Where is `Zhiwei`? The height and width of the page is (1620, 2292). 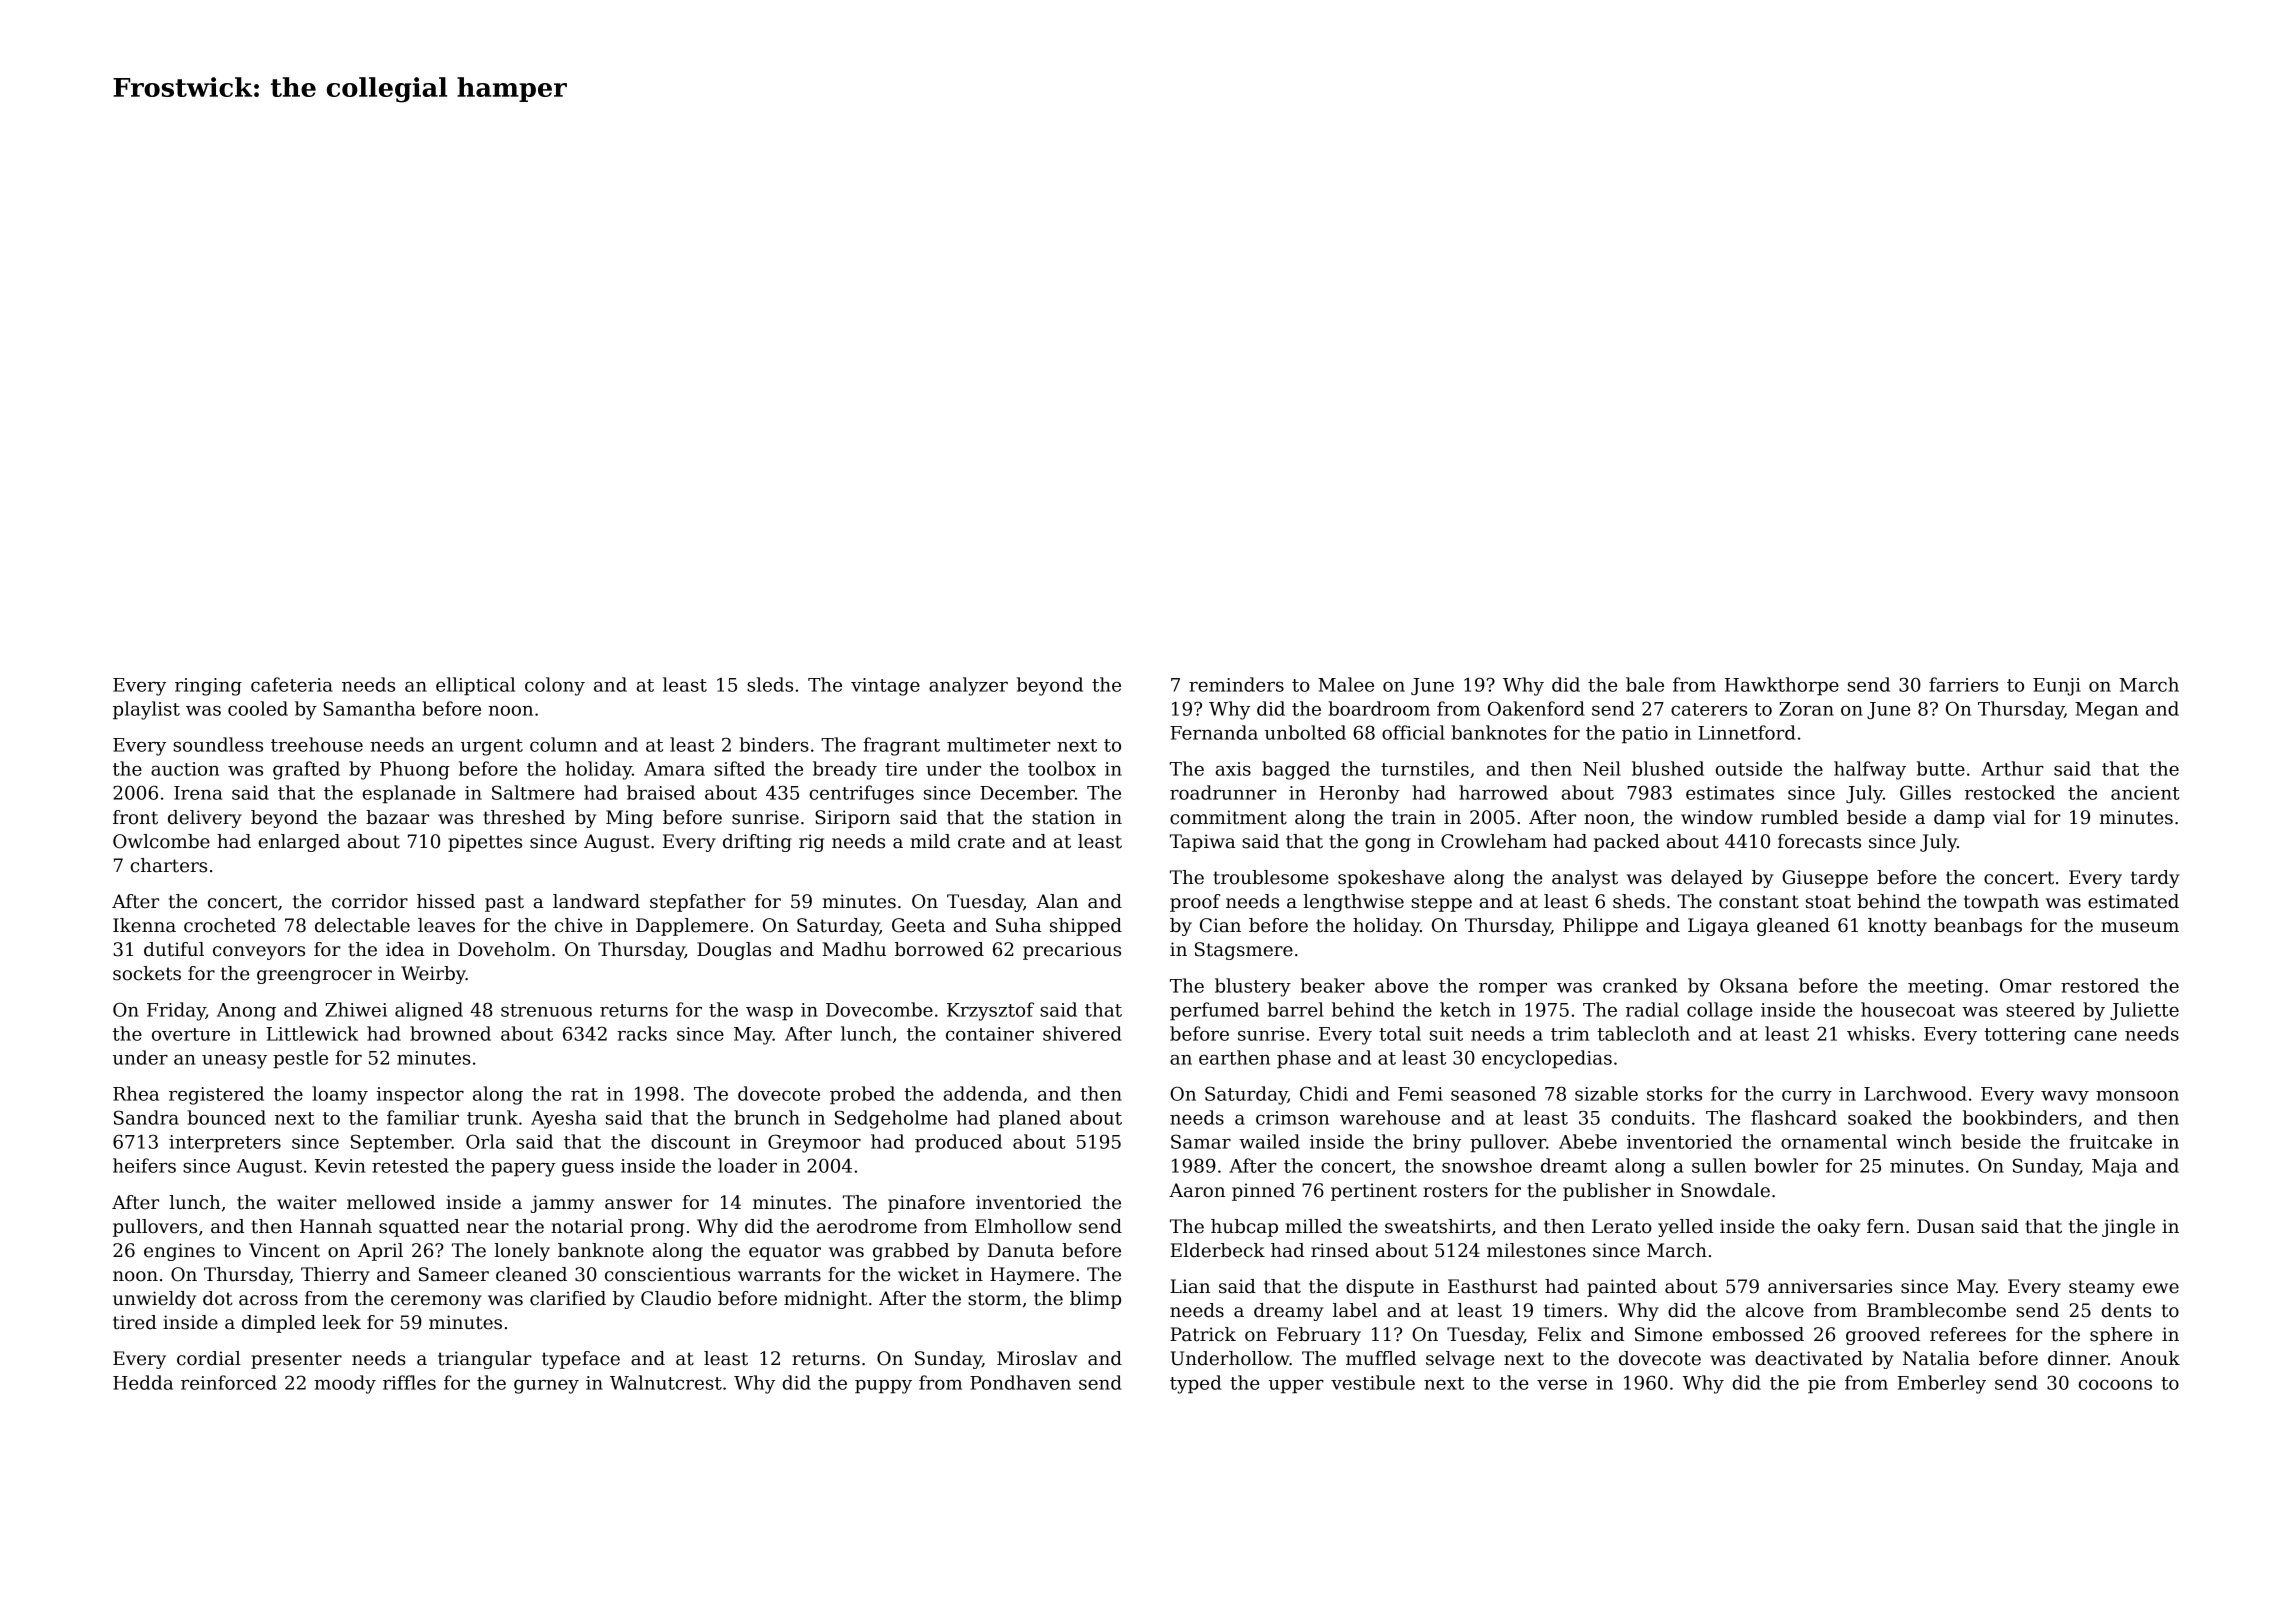
Zhiwei is located at coordinates (356, 1009).
